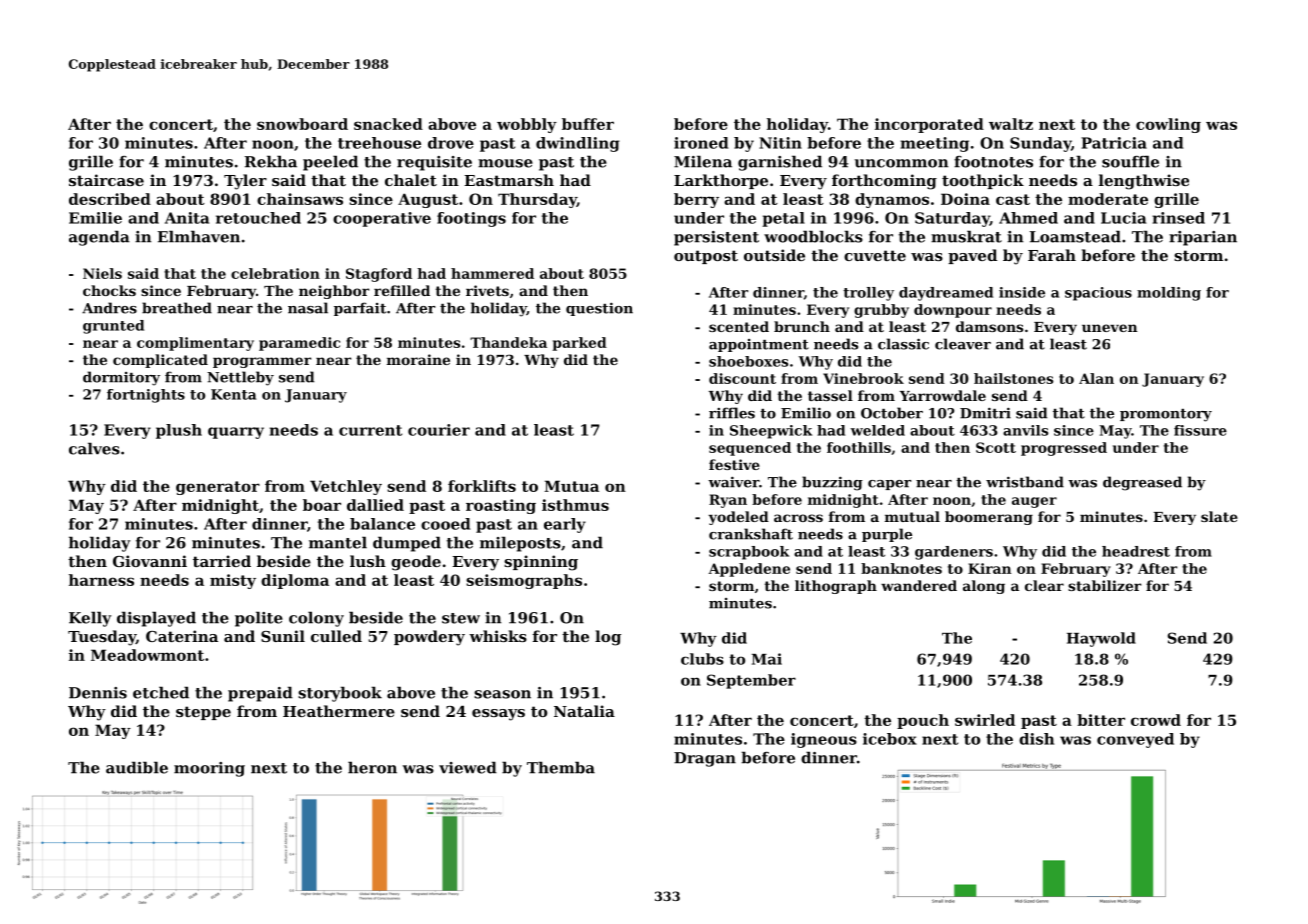 Image resolution: width=1308 pixels, height=924 pixels. Describe the element at coordinates (702, 659) in the document. I see `clubs` at that location.
